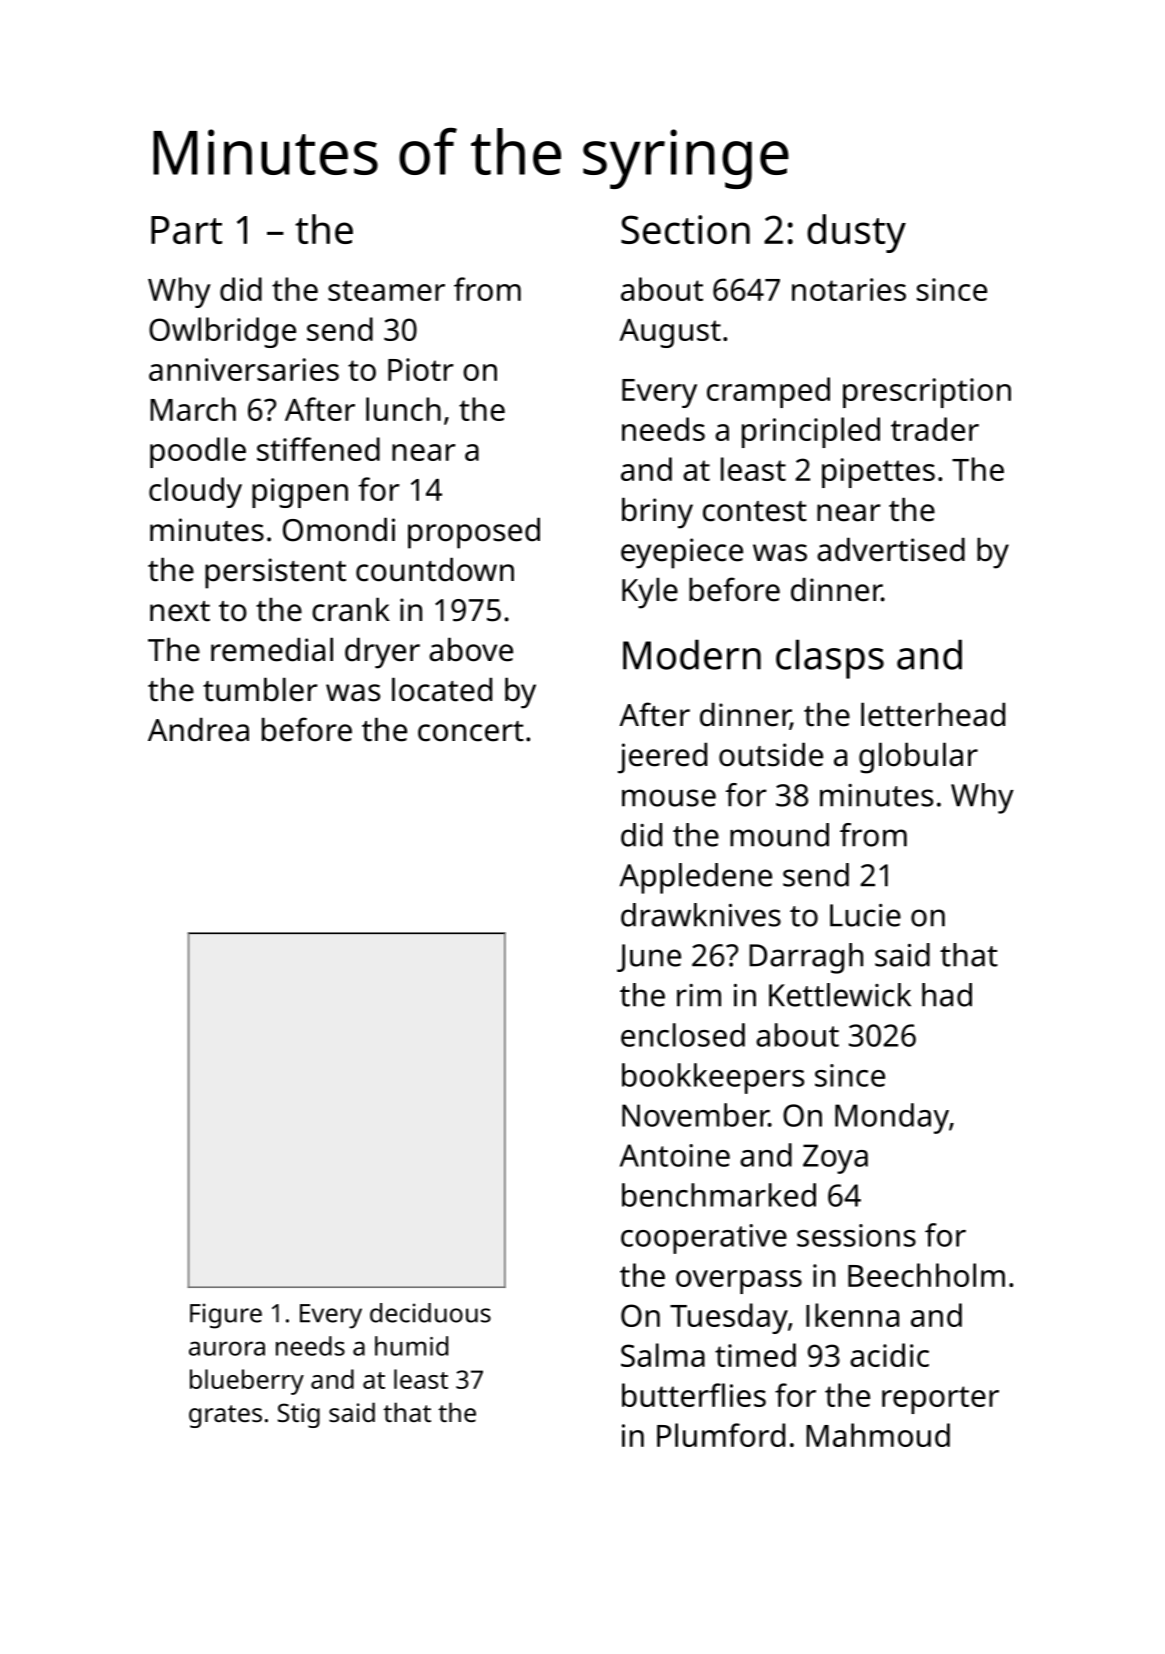 The height and width of the screenshot is (1654, 1165). I want to click on globular, so click(918, 758).
